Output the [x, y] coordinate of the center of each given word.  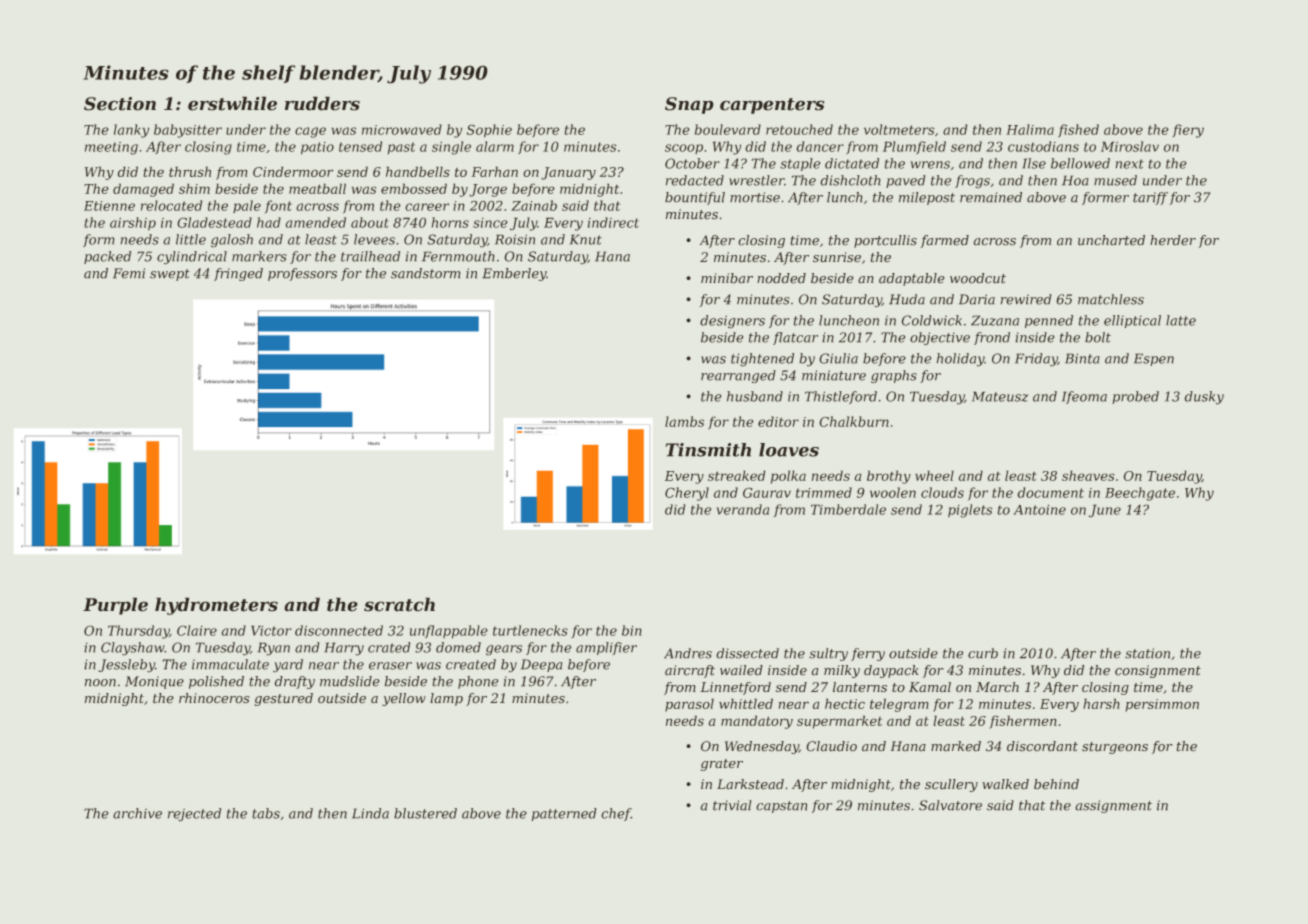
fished [1078, 130]
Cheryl [687, 494]
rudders [322, 103]
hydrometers [216, 606]
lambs [684, 421]
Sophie [489, 130]
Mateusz [1000, 397]
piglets [970, 511]
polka [788, 477]
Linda [370, 813]
